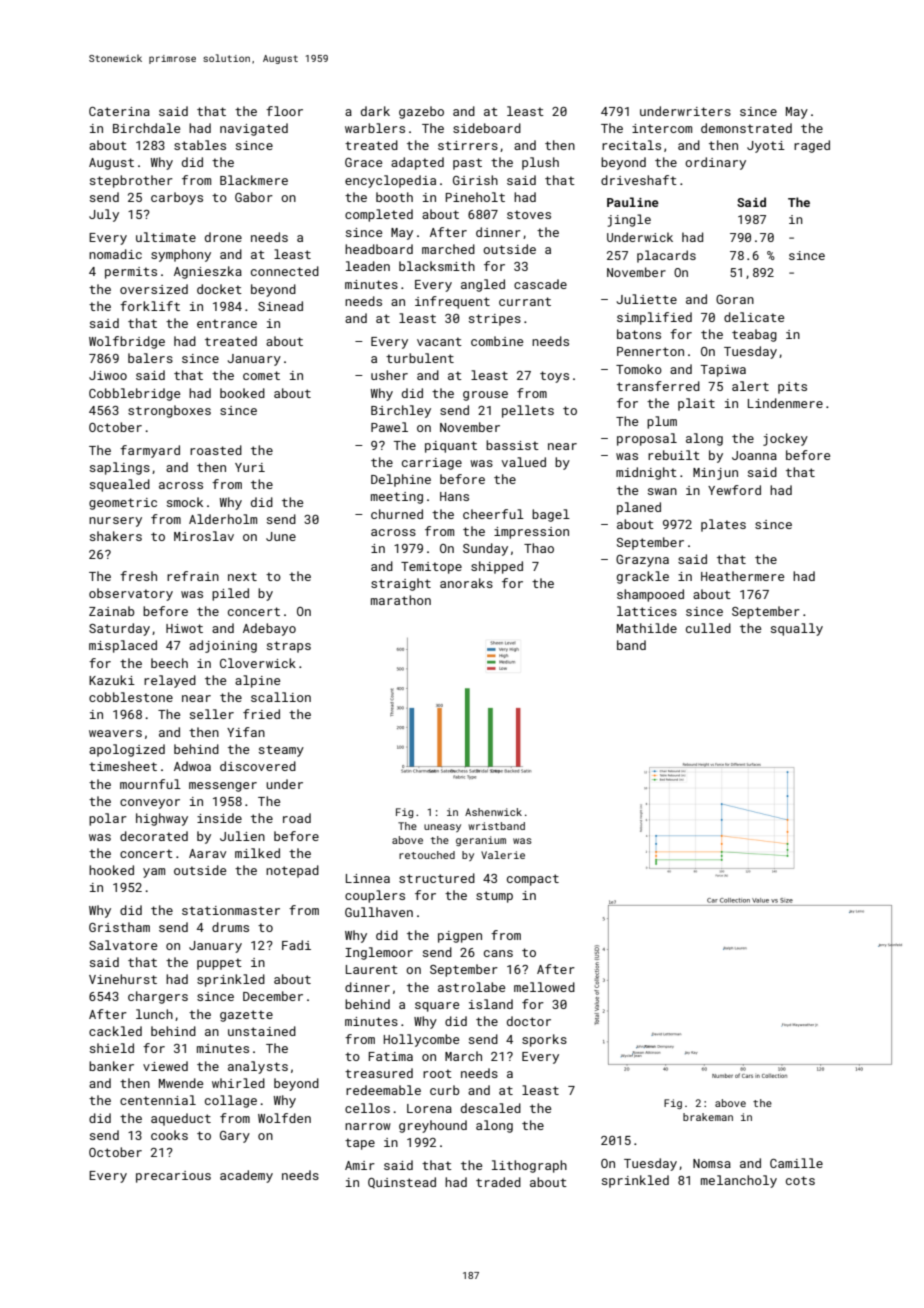  What do you see at coordinates (289, 647) in the screenshot?
I see `straps` at bounding box center [289, 647].
